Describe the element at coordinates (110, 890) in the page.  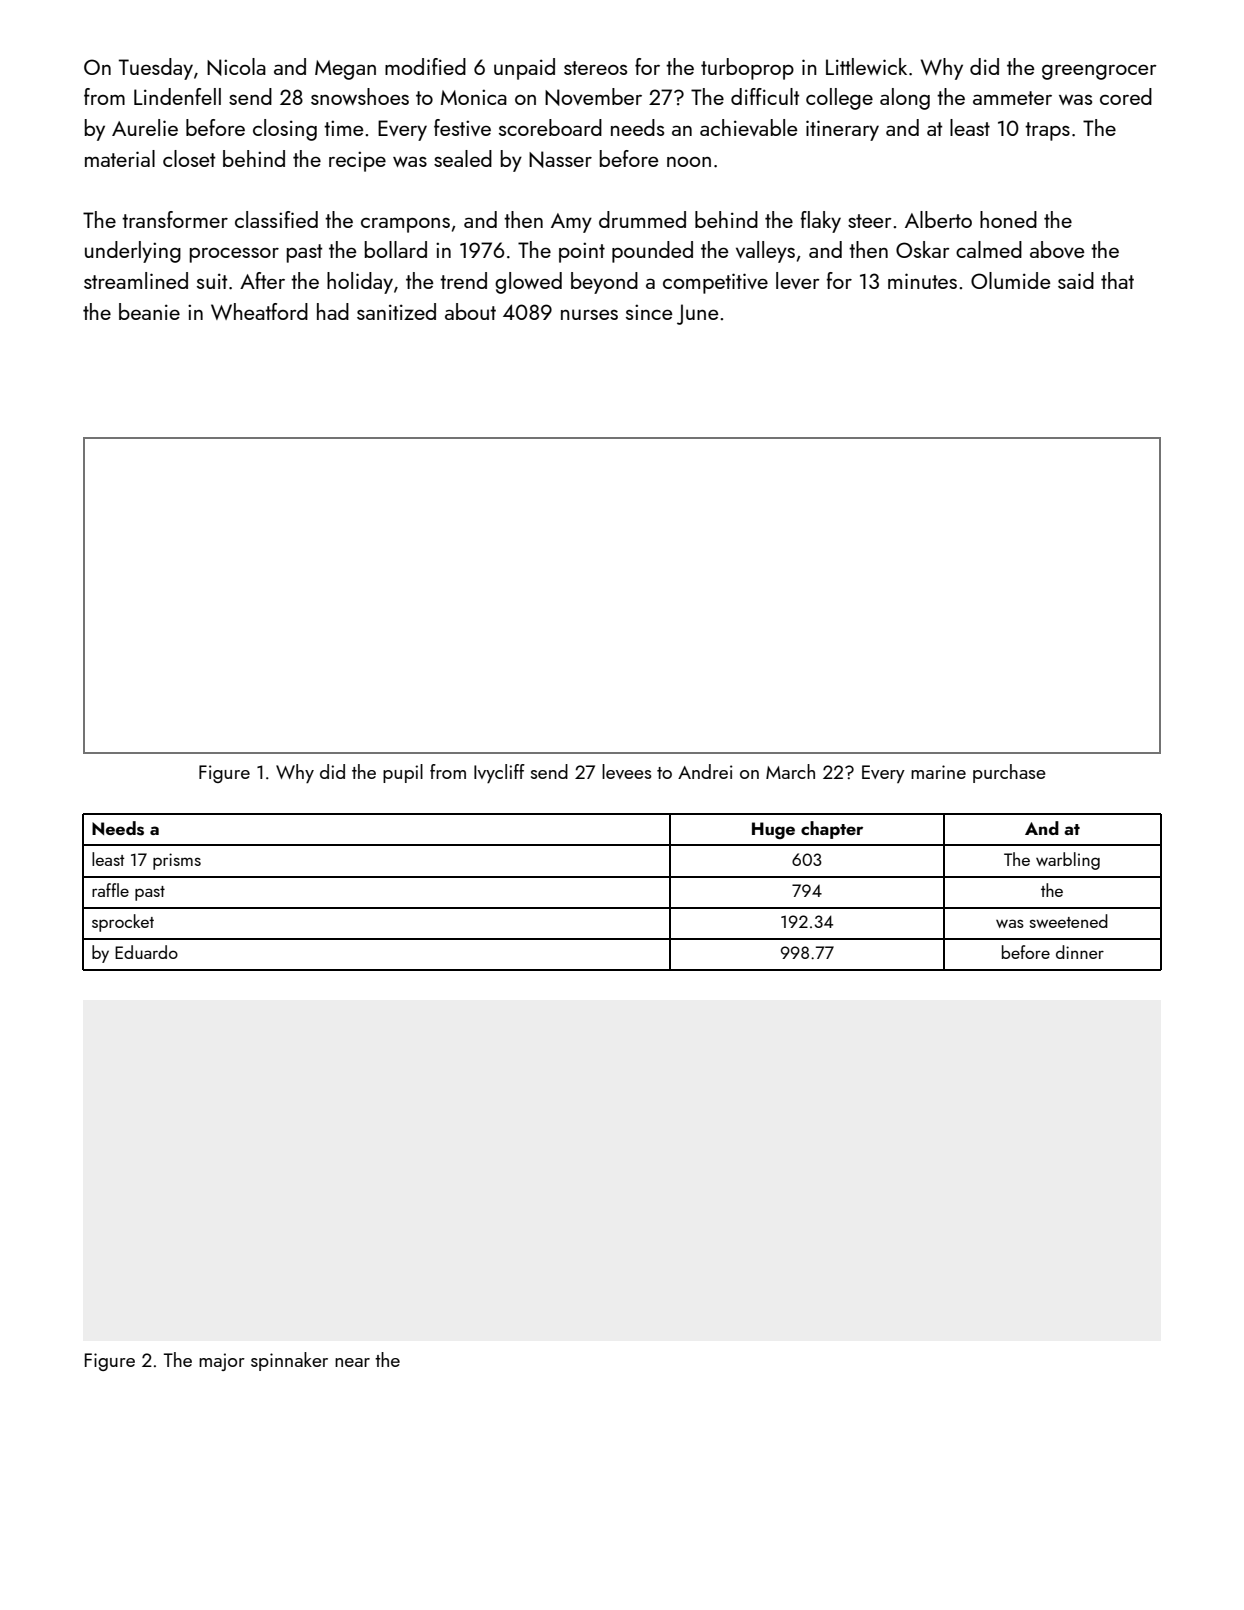
I see `raffle` at that location.
